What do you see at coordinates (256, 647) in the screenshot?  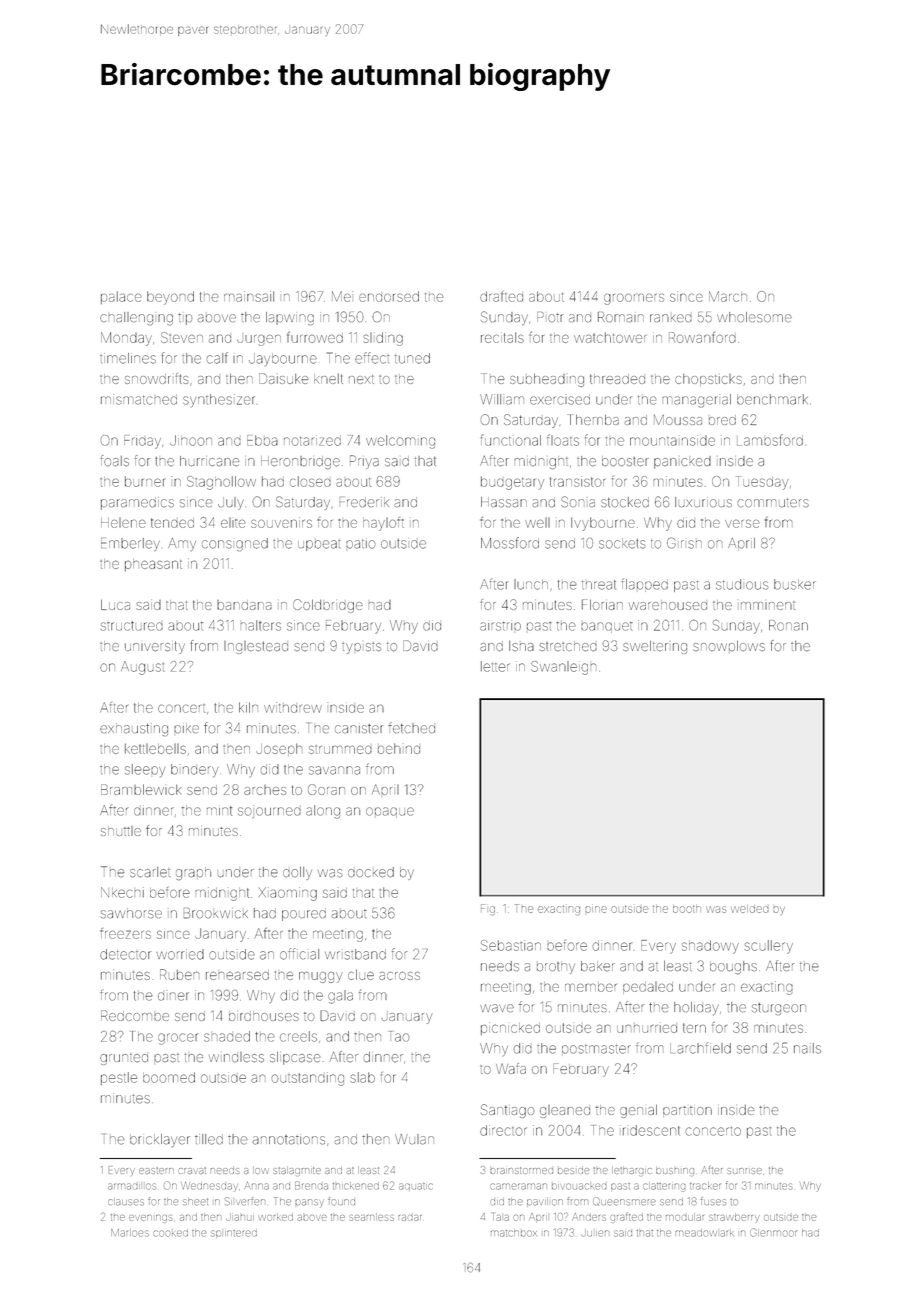 I see `Inglestead` at bounding box center [256, 647].
